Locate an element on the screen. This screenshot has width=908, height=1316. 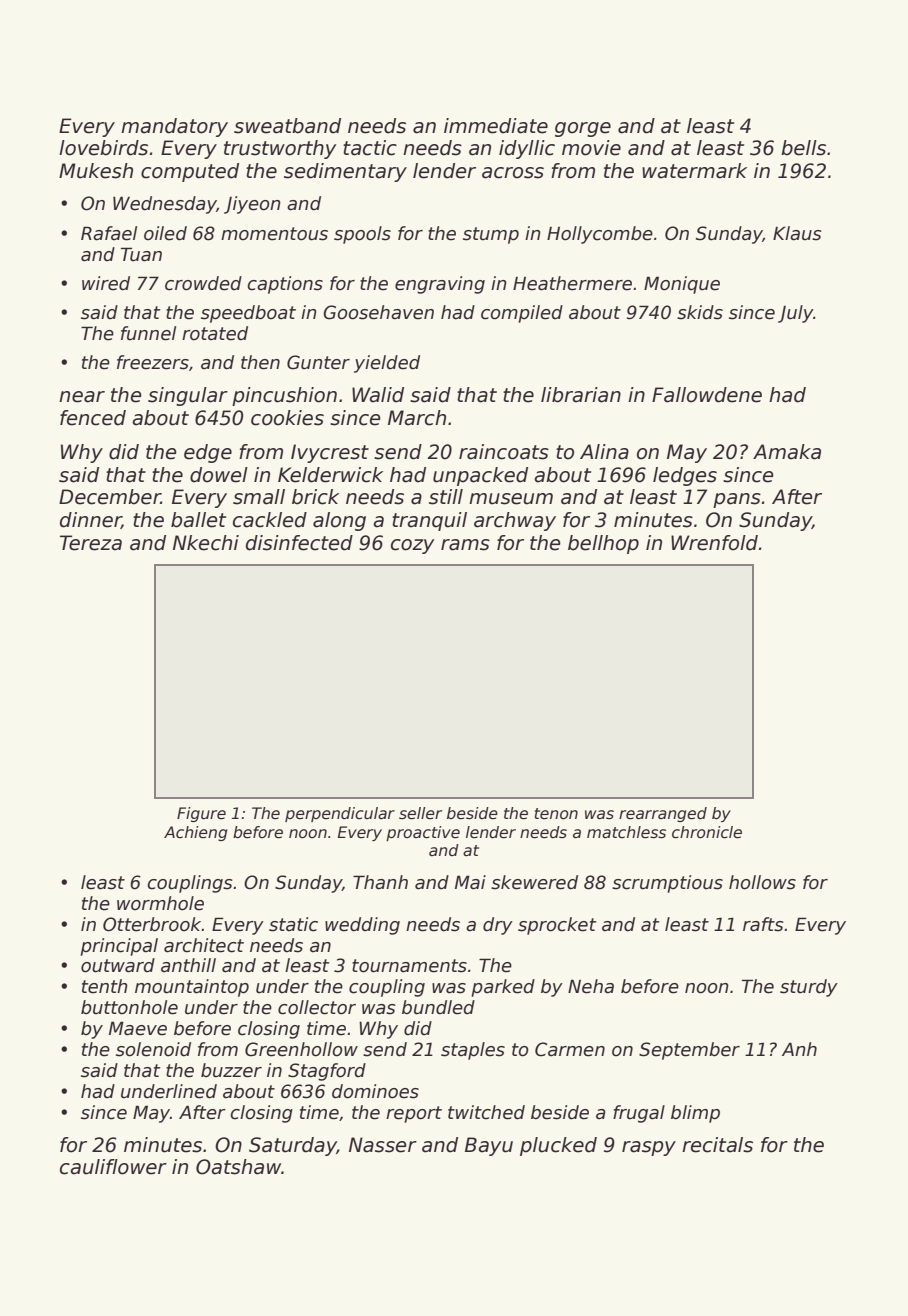
spools is located at coordinates (362, 235).
